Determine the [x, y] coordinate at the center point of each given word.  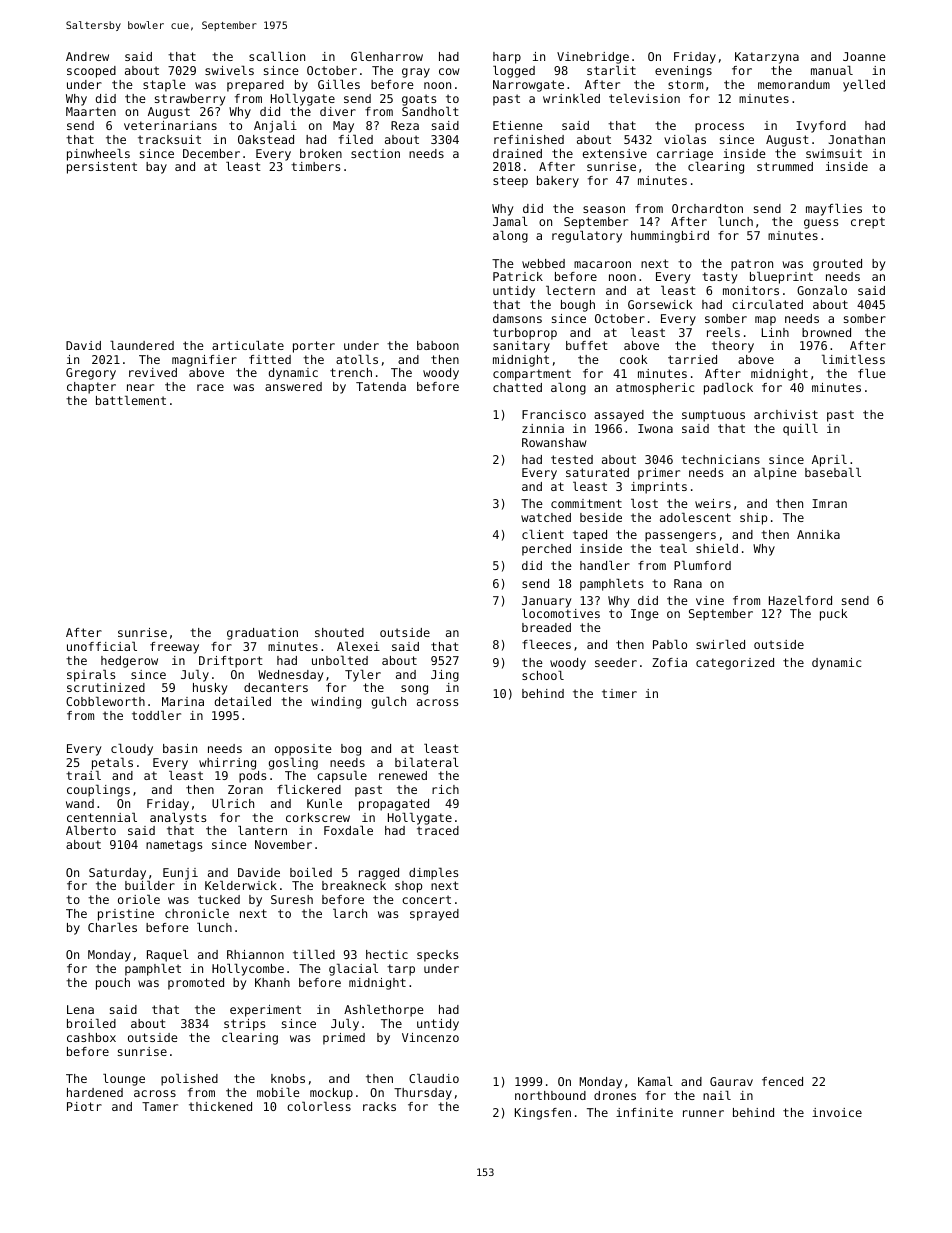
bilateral [427, 762]
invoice [837, 1112]
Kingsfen [543, 1114]
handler [605, 565]
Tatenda [381, 386]
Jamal [510, 221]
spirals [91, 676]
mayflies [834, 210]
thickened [220, 1106]
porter [314, 347]
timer [619, 693]
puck [833, 615]
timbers [315, 166]
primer [659, 474]
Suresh [292, 899]
